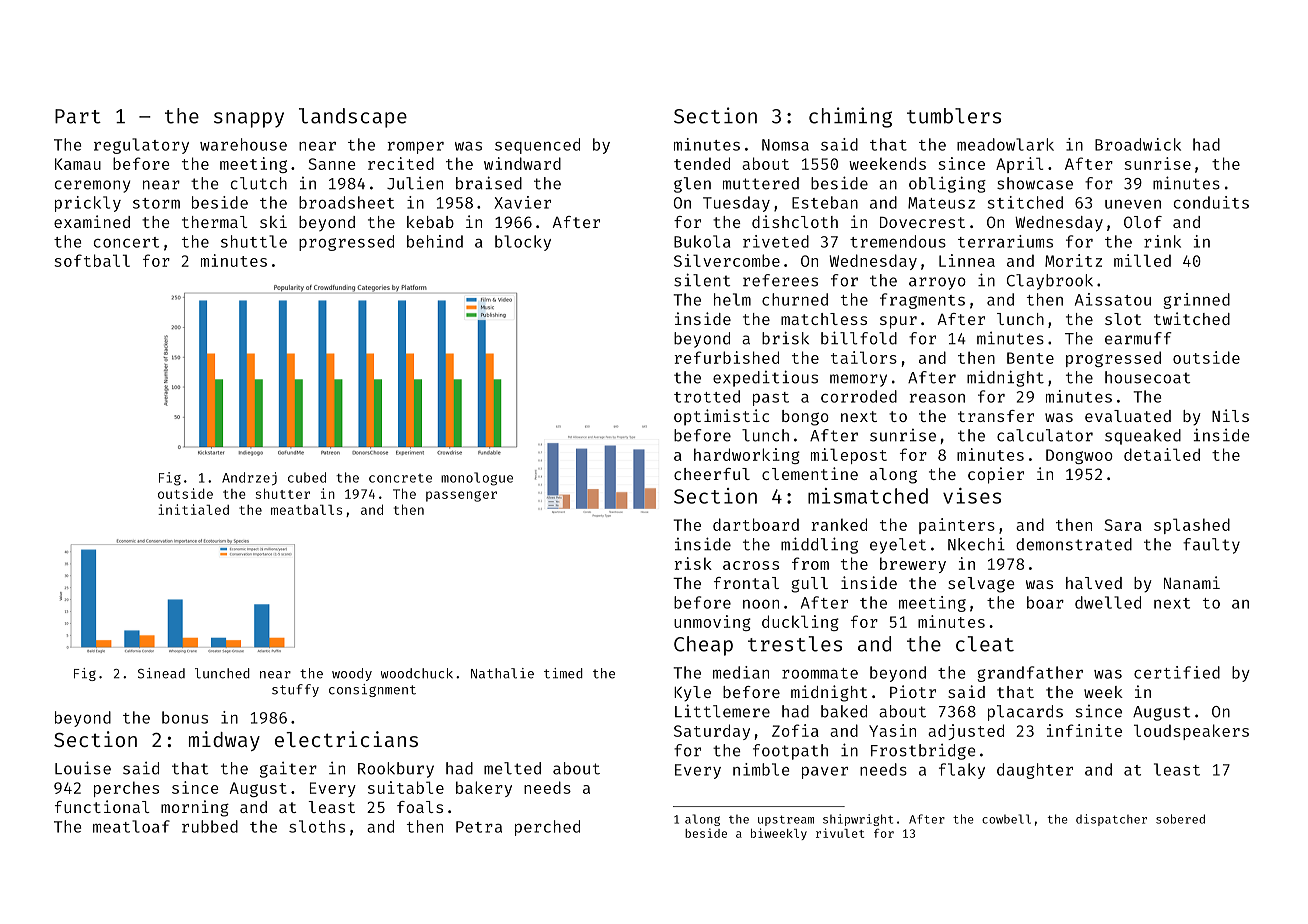  I want to click on Littlemere, so click(722, 711).
